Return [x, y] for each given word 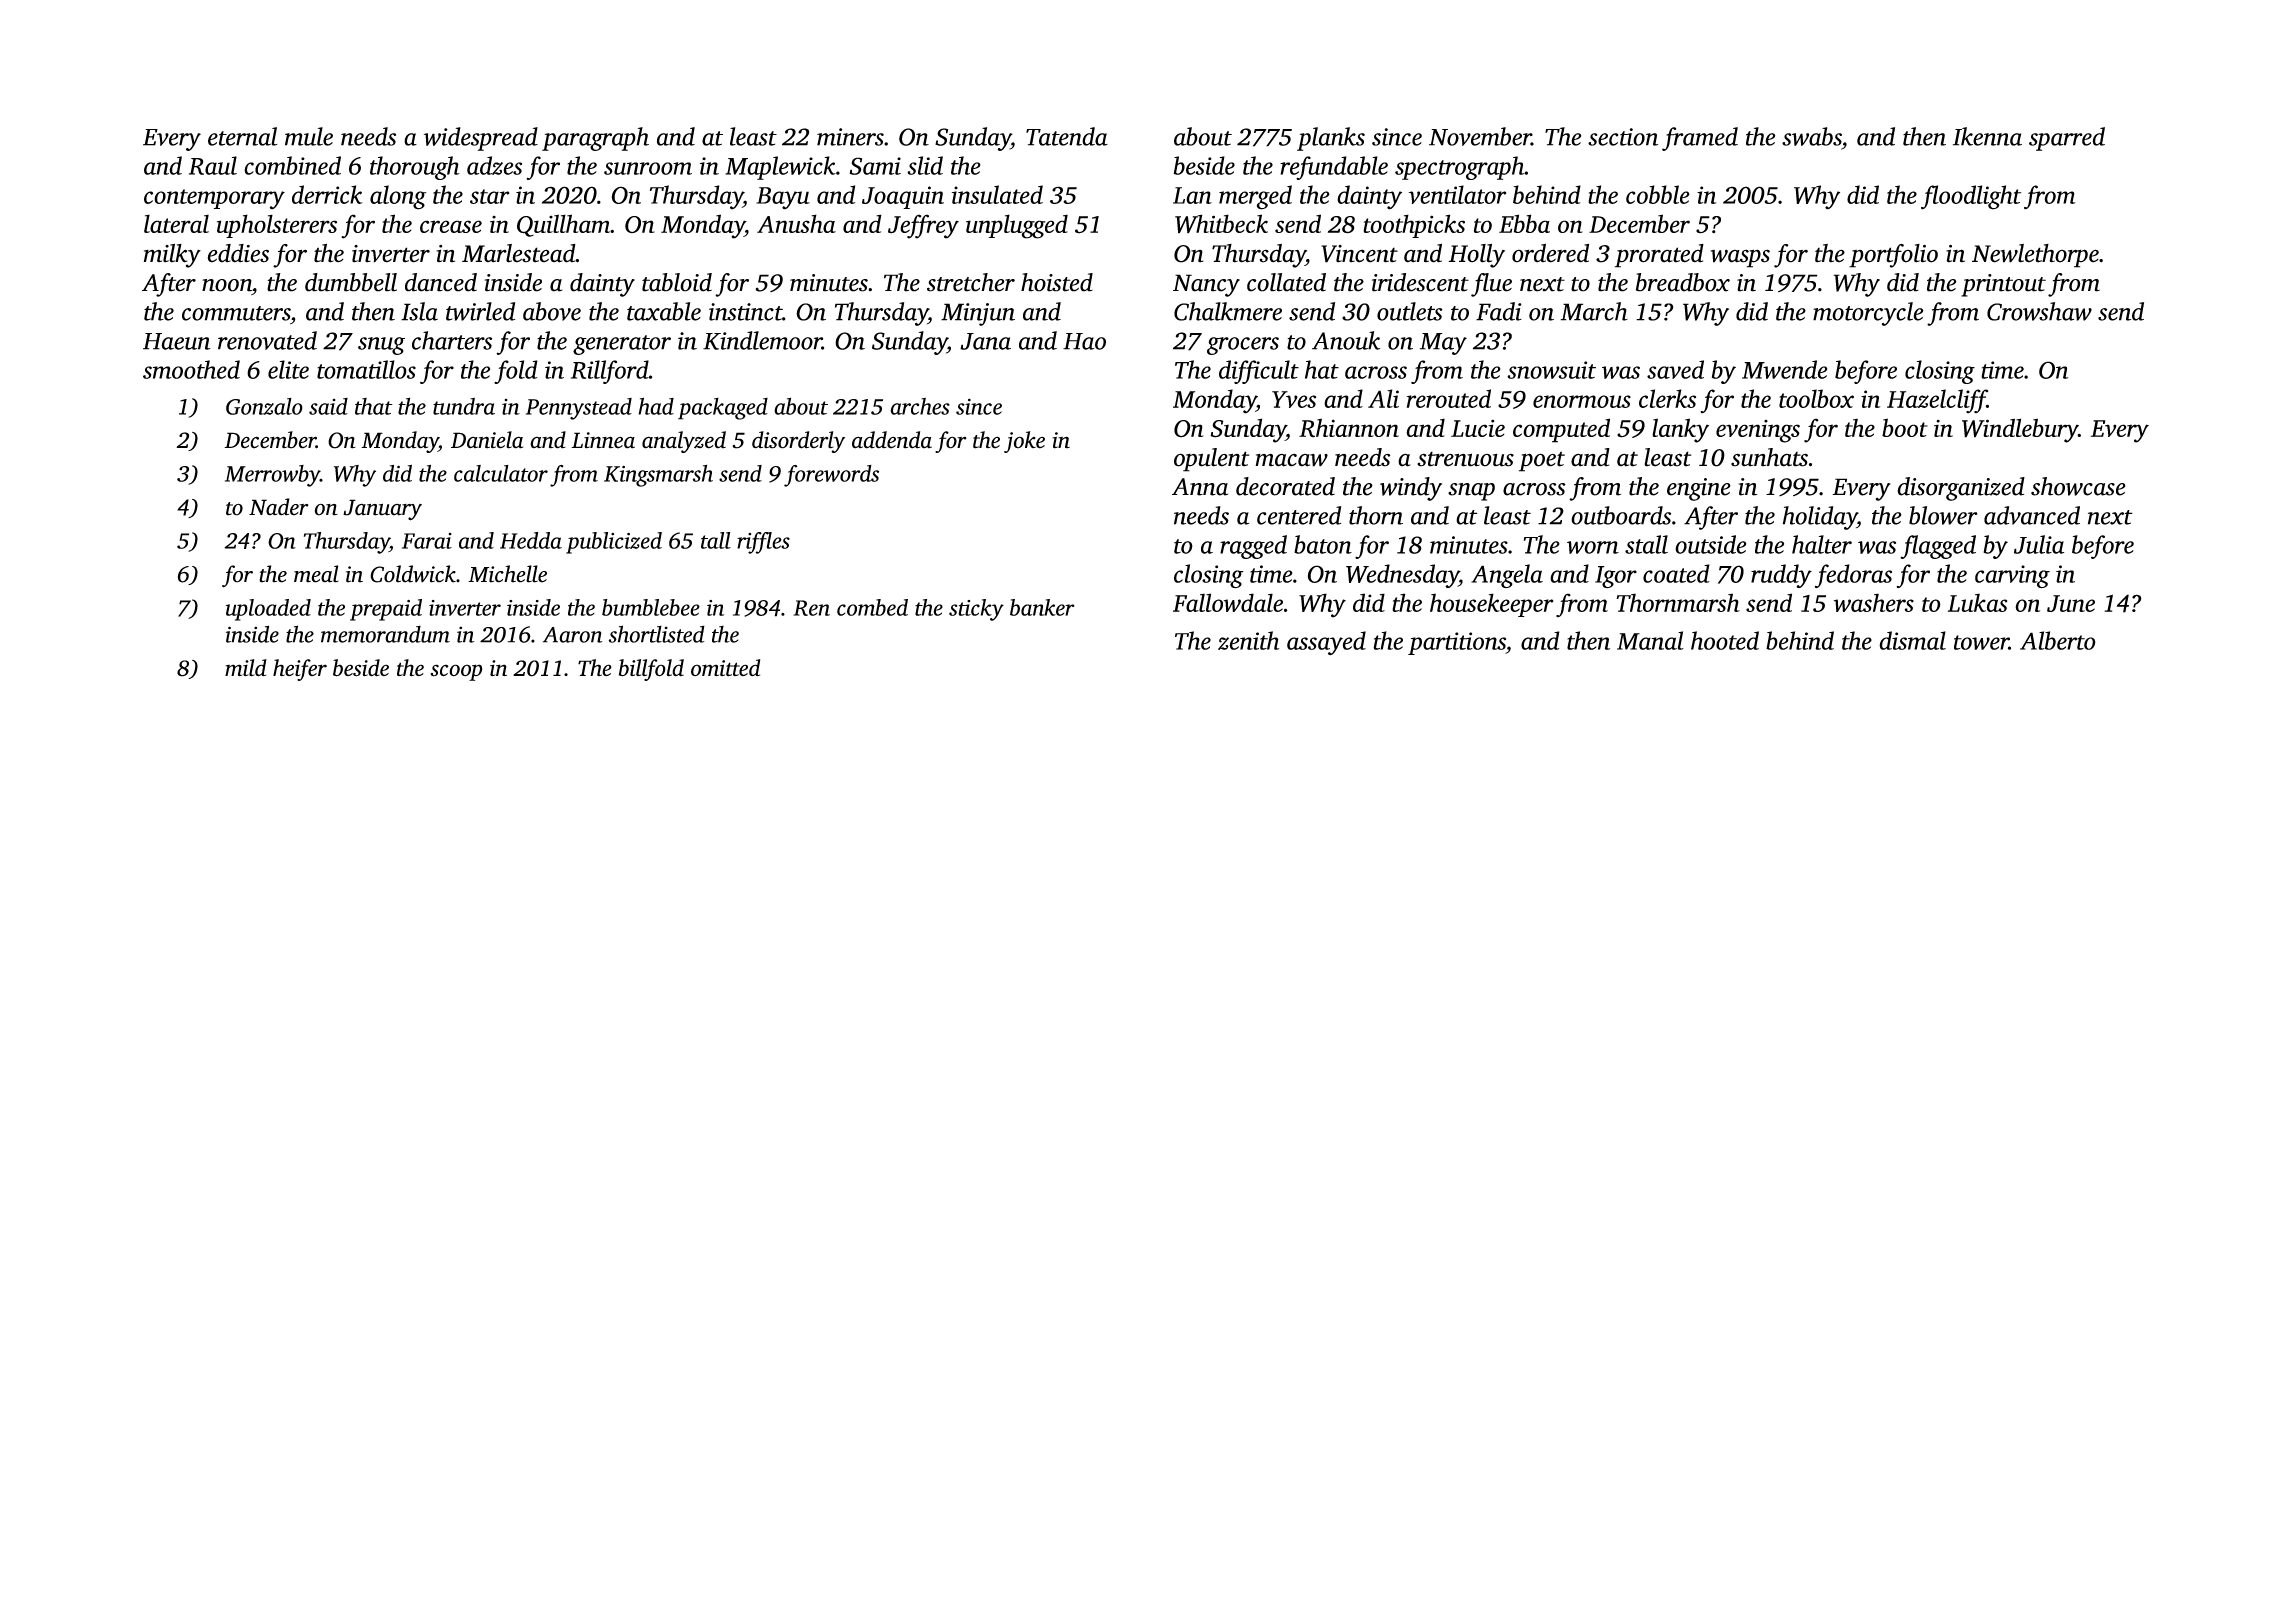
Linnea [603, 440]
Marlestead [519, 253]
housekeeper [1491, 605]
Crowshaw [2039, 311]
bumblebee [651, 607]
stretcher [971, 282]
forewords [831, 476]
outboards [1621, 515]
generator [622, 345]
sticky [976, 610]
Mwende [1784, 369]
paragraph [595, 139]
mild [246, 668]
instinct [745, 312]
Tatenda [1067, 136]
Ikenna [1987, 136]
